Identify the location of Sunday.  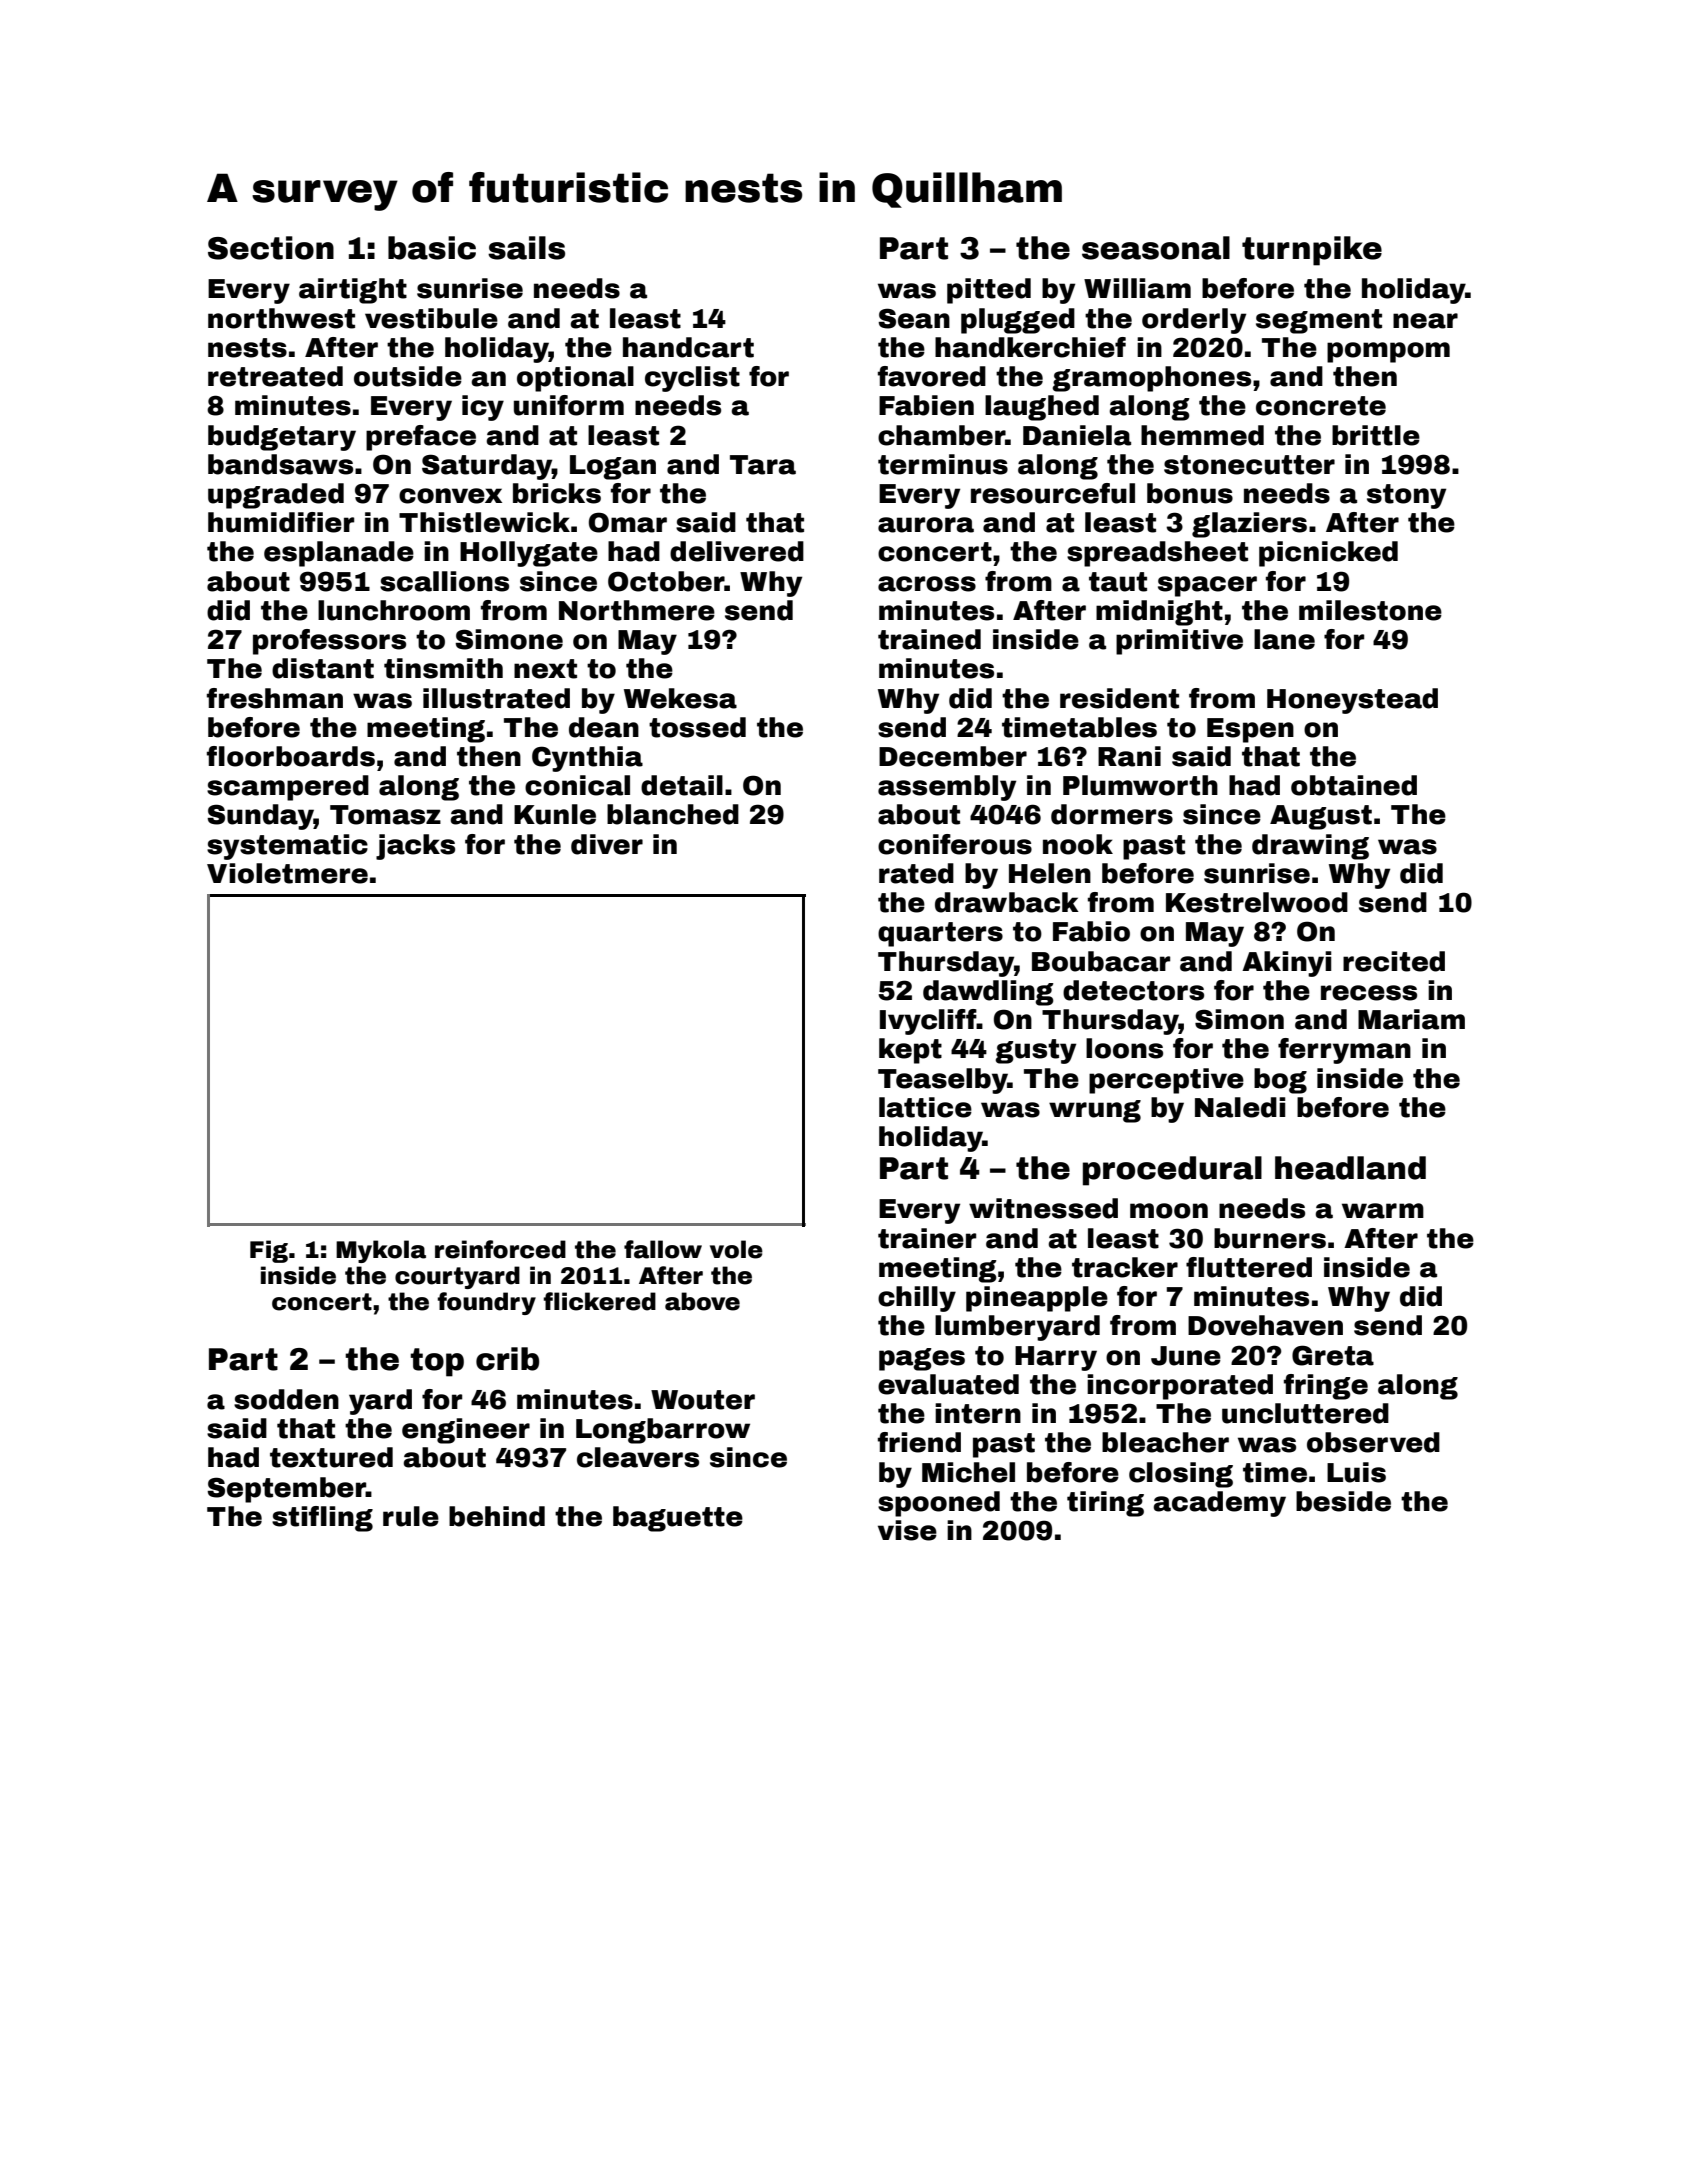
(260, 817).
